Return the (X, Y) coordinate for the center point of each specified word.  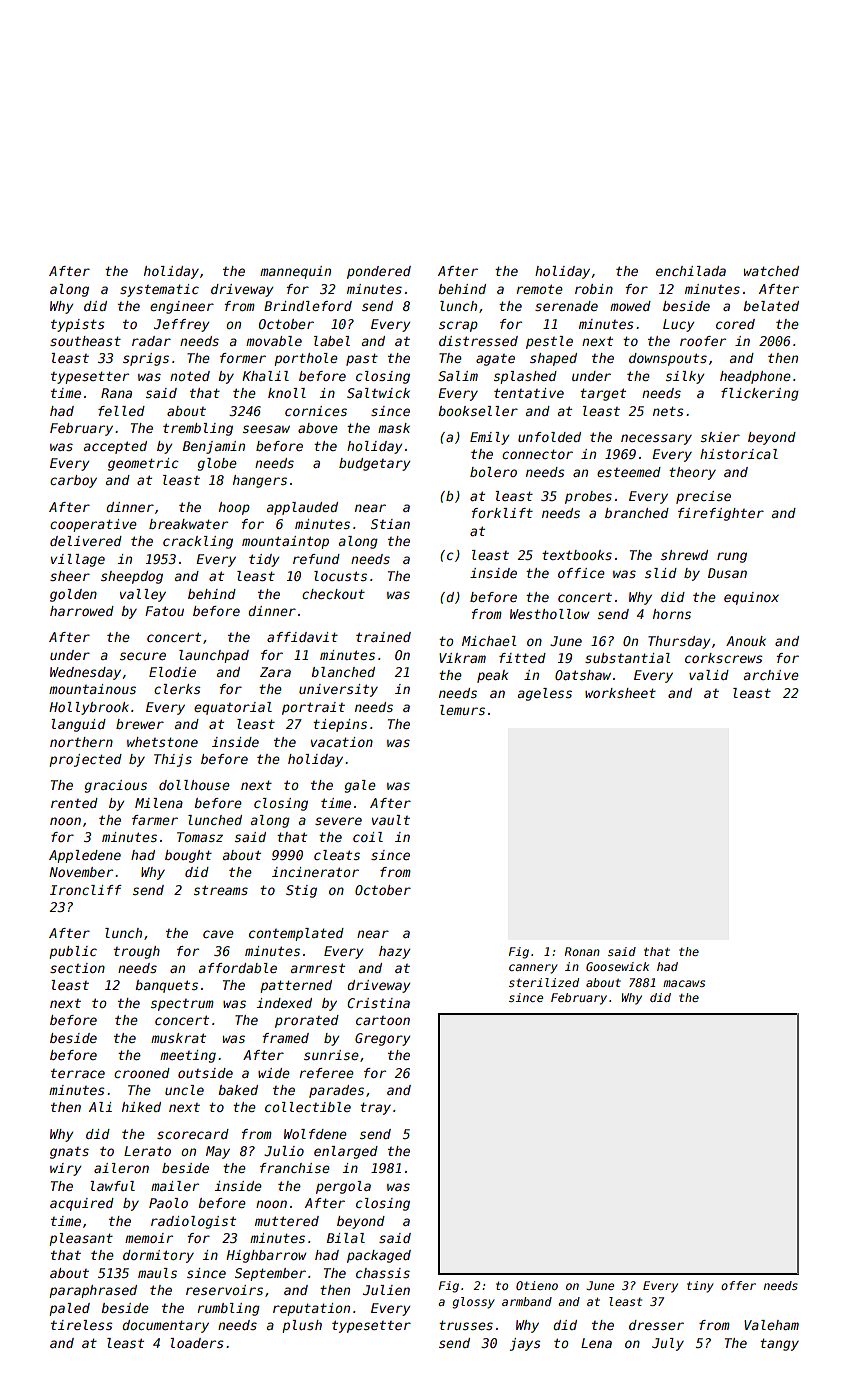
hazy (394, 952)
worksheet (620, 693)
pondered (379, 272)
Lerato (147, 1151)
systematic (159, 290)
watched (771, 271)
